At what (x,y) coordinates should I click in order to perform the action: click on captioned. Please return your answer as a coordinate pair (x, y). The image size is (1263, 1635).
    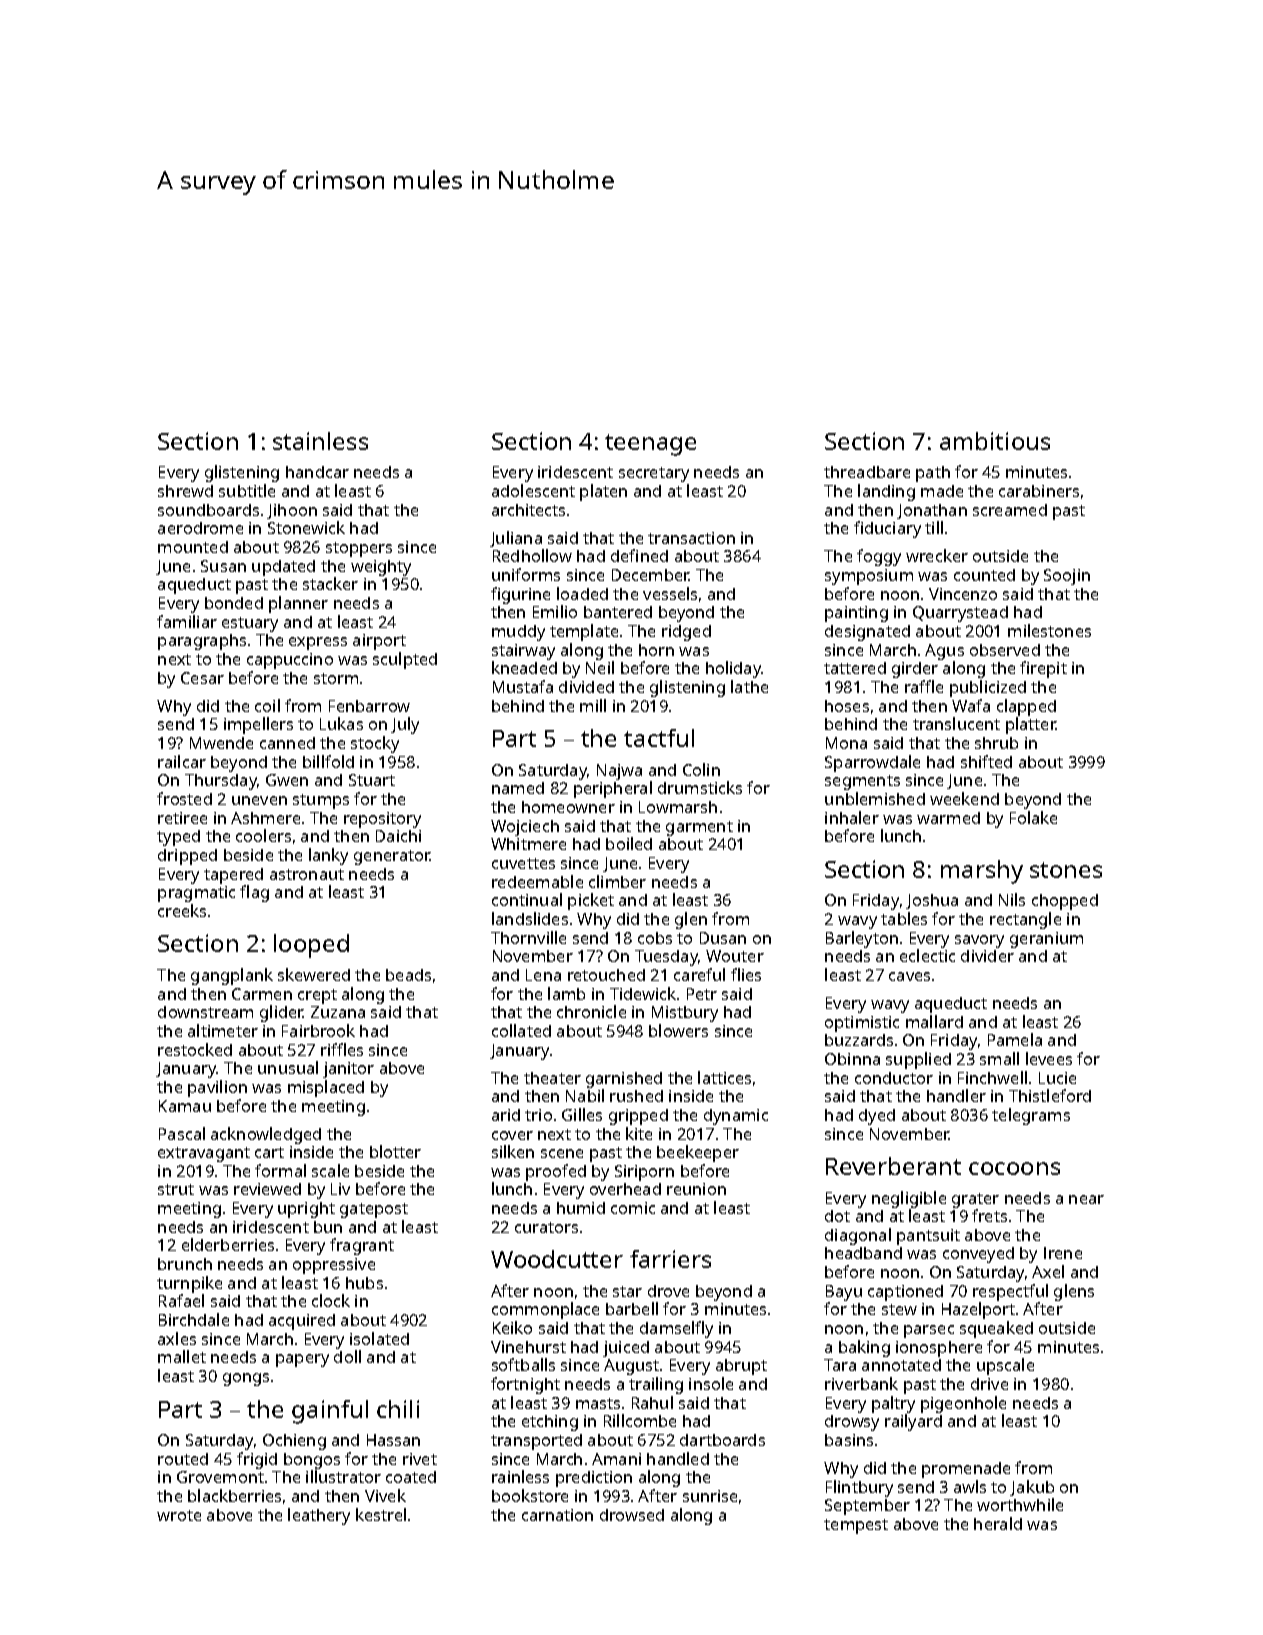
    Looking at the image, I should click on (905, 1293).
